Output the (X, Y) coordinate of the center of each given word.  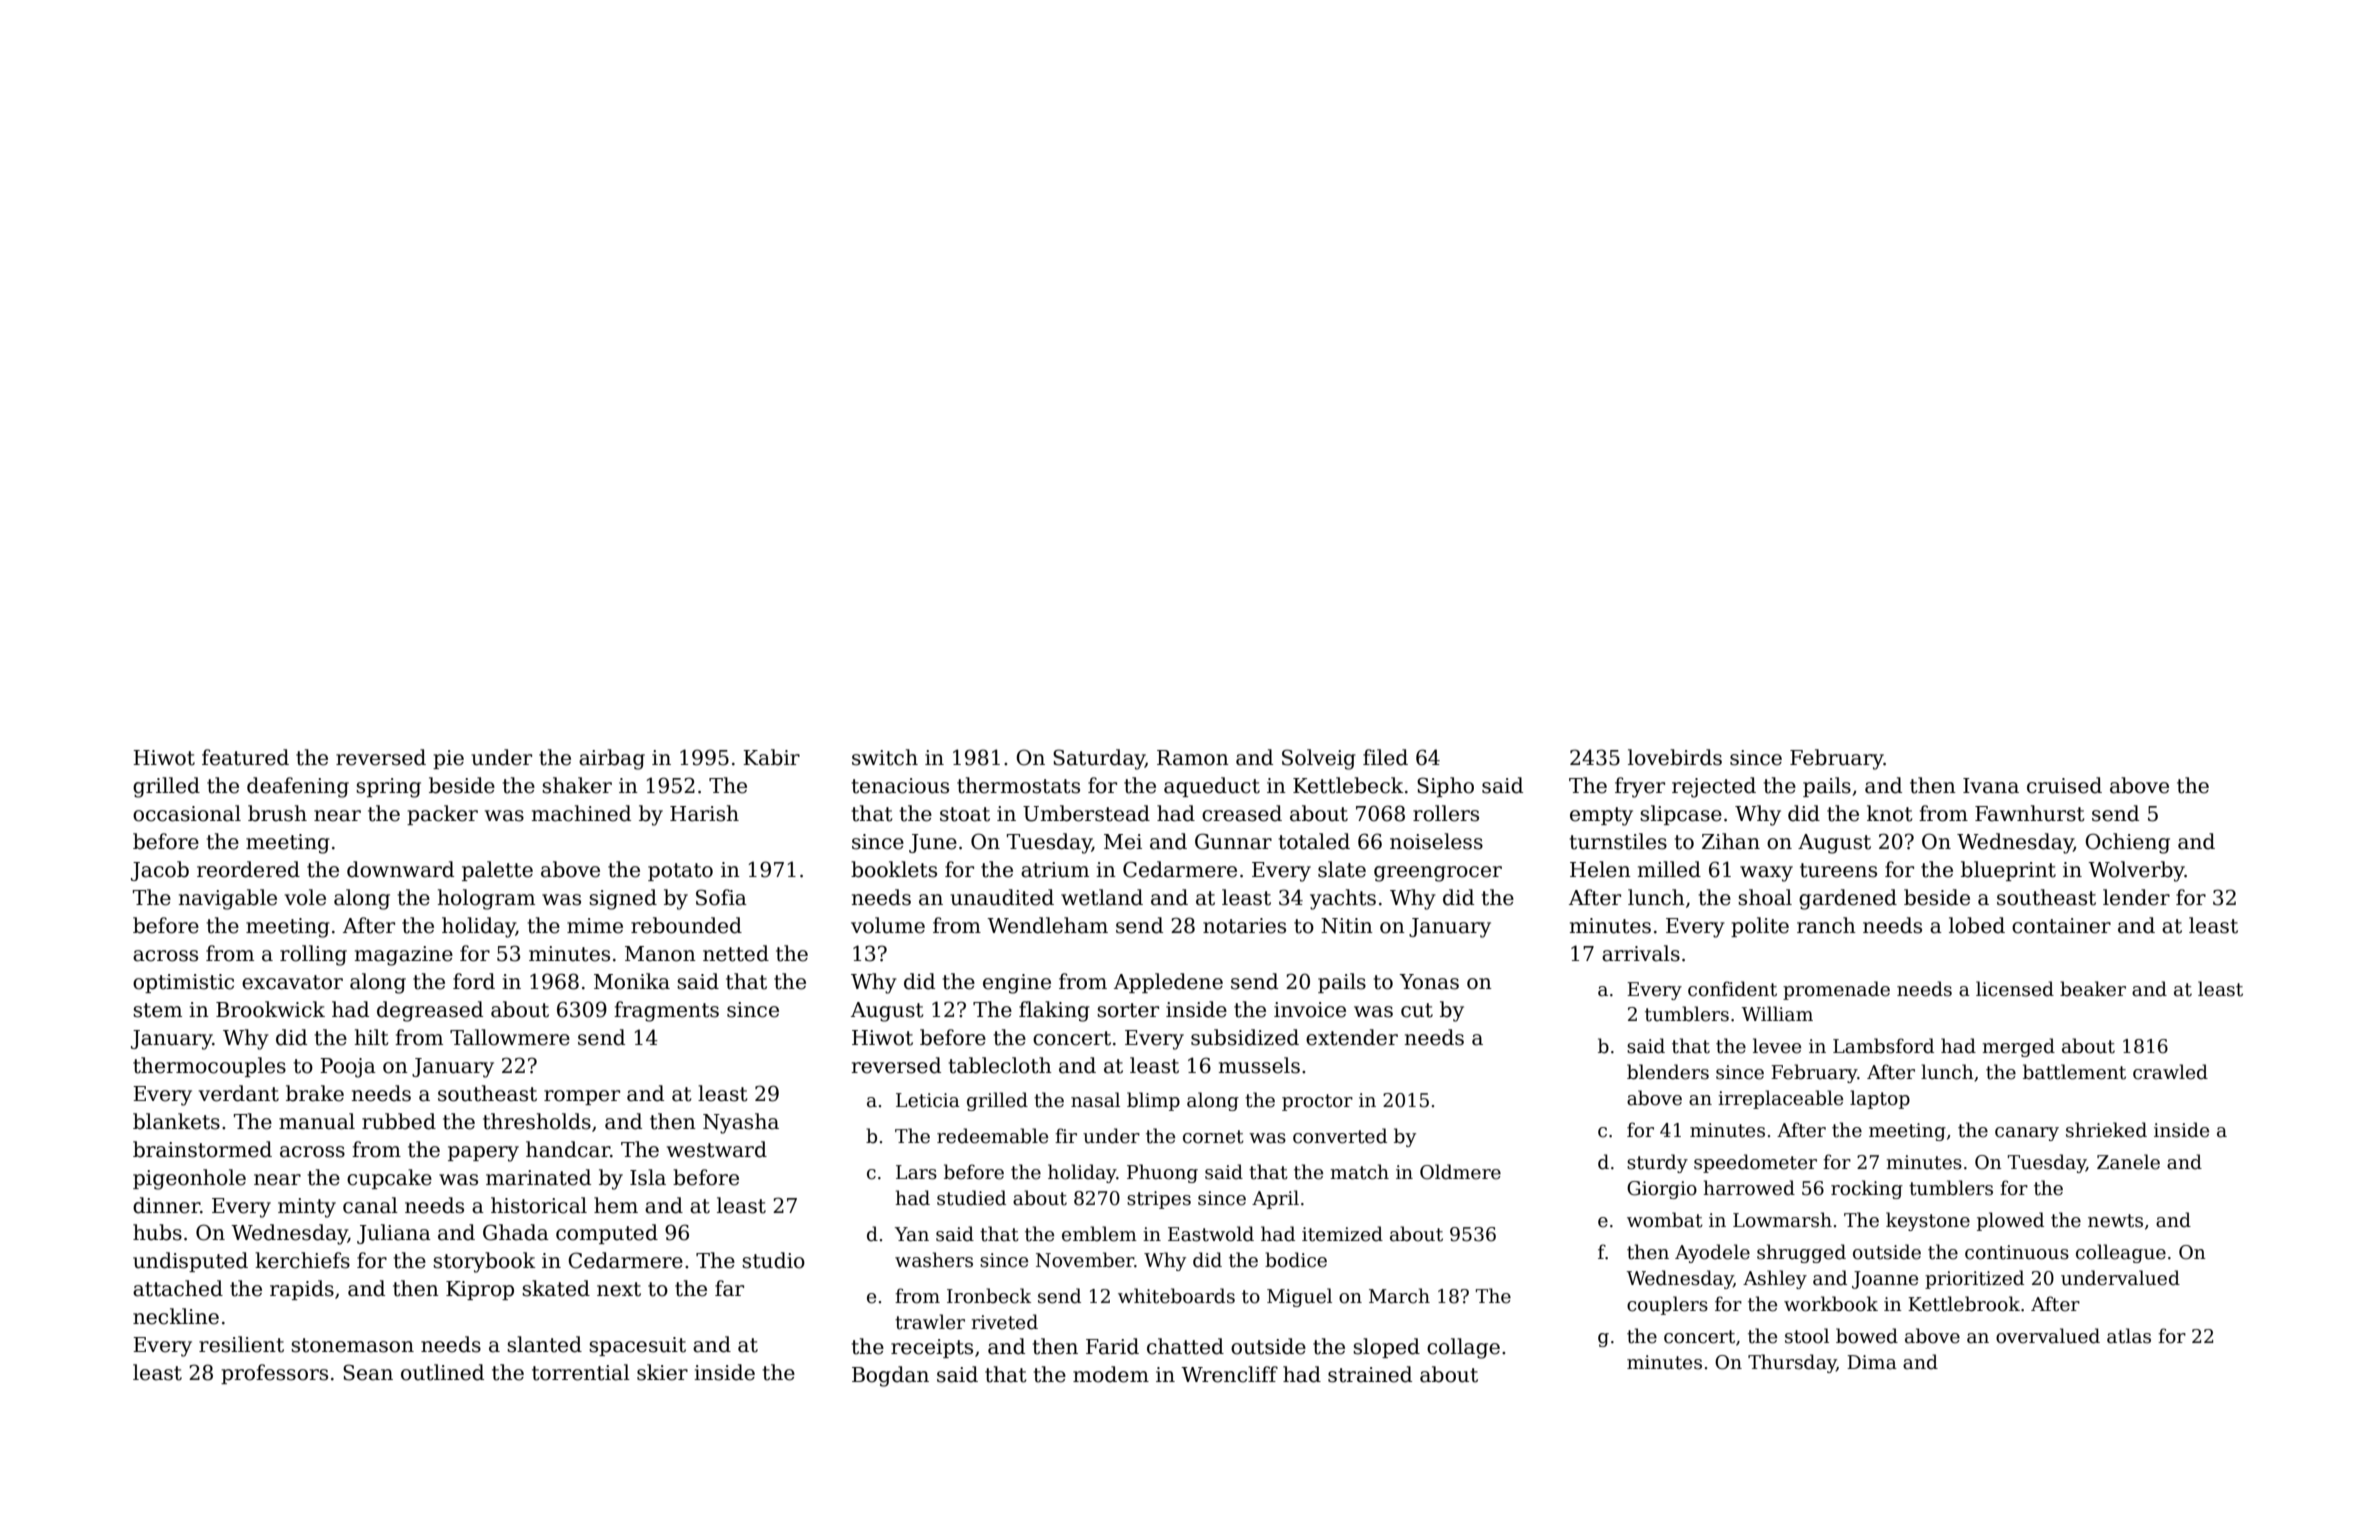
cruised (2064, 785)
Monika (632, 981)
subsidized (1245, 1037)
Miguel (1299, 1297)
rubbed (399, 1121)
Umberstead (1086, 813)
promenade (1836, 990)
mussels (1259, 1065)
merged (2018, 1047)
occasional (187, 813)
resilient (241, 1344)
